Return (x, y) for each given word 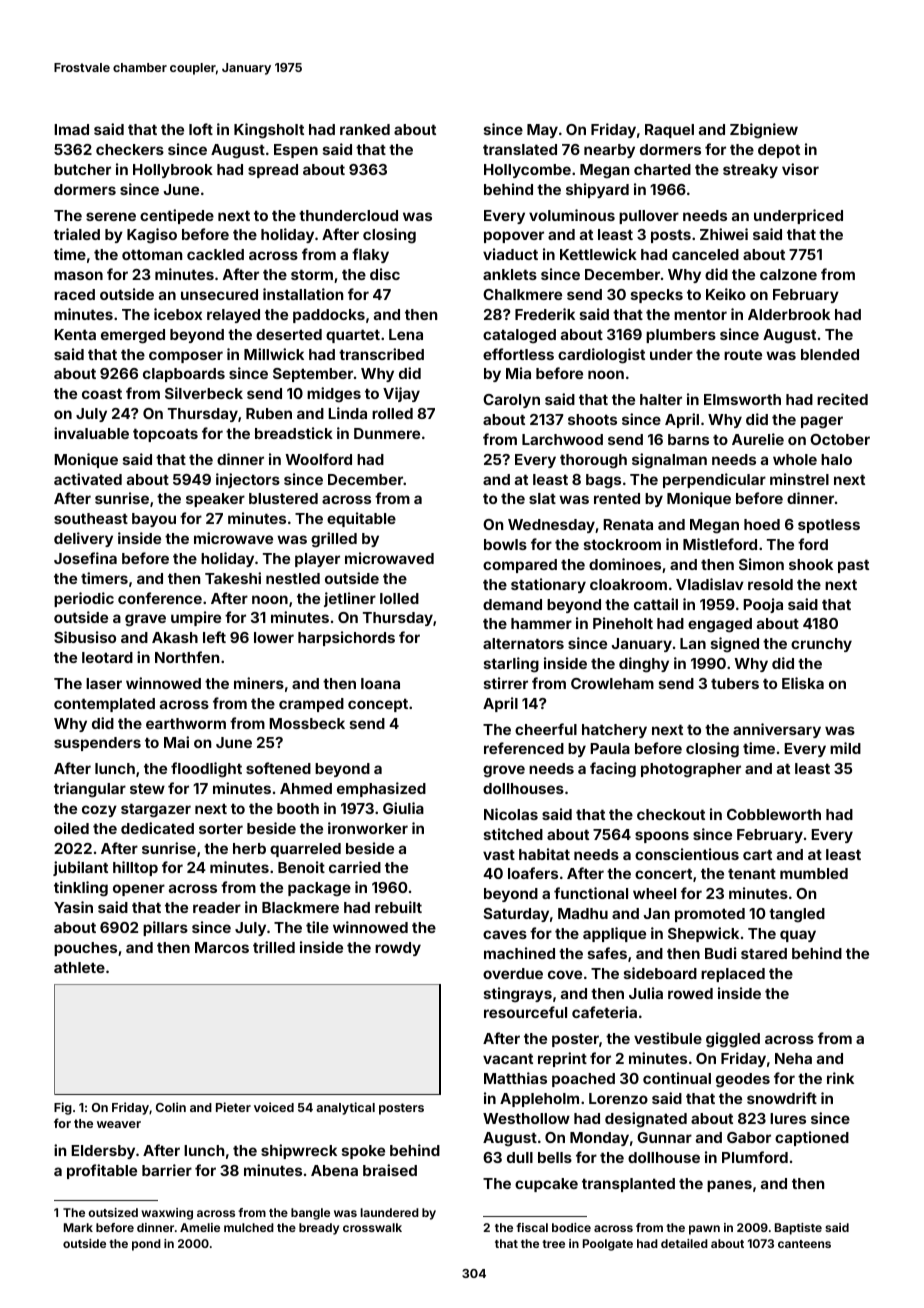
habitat (544, 854)
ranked (365, 129)
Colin (171, 1107)
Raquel (669, 131)
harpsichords (346, 638)
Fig (63, 1108)
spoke (363, 1152)
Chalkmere (522, 294)
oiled (71, 828)
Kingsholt (269, 131)
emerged (133, 336)
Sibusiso (85, 637)
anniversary (777, 730)
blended (830, 354)
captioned (812, 1138)
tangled (797, 915)
